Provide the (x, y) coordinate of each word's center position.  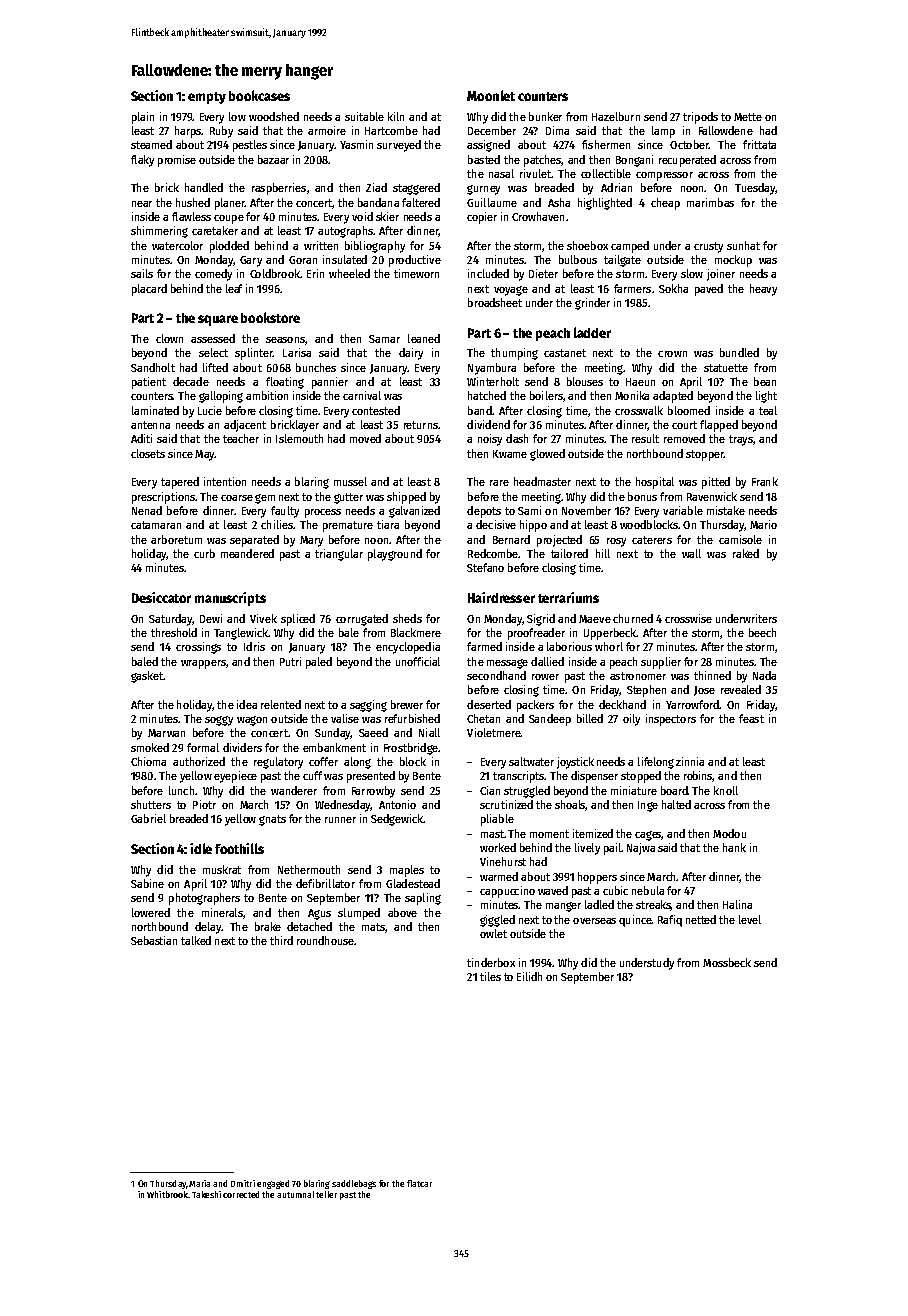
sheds (407, 618)
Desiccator (161, 597)
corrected (241, 1194)
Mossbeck (727, 962)
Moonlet (491, 95)
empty (207, 98)
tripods (700, 118)
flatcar (419, 1183)
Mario (763, 524)
